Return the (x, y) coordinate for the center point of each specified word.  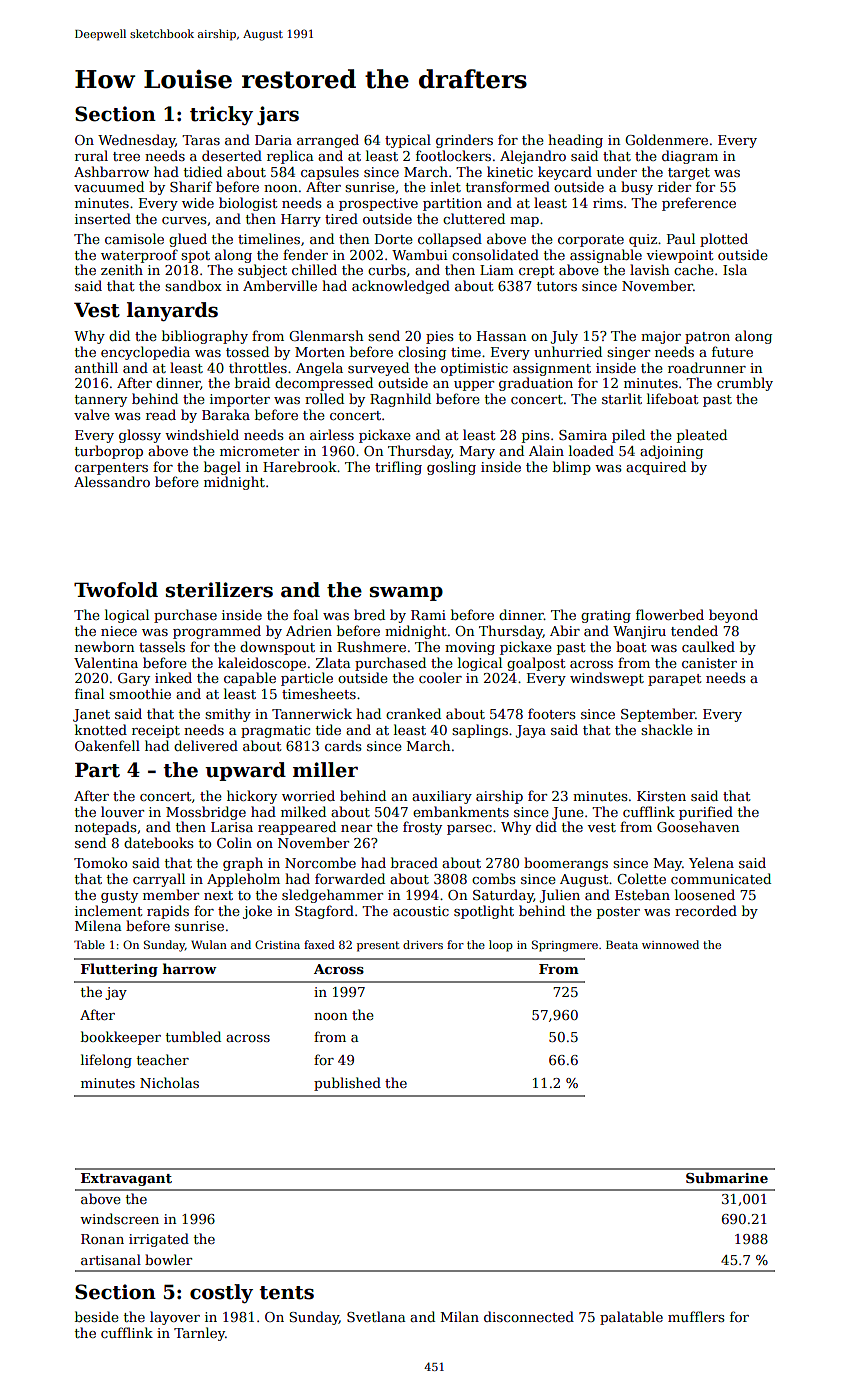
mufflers (696, 1316)
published (347, 1084)
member (171, 894)
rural (91, 155)
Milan (460, 1316)
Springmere (565, 946)
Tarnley (199, 1334)
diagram (690, 157)
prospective (378, 204)
